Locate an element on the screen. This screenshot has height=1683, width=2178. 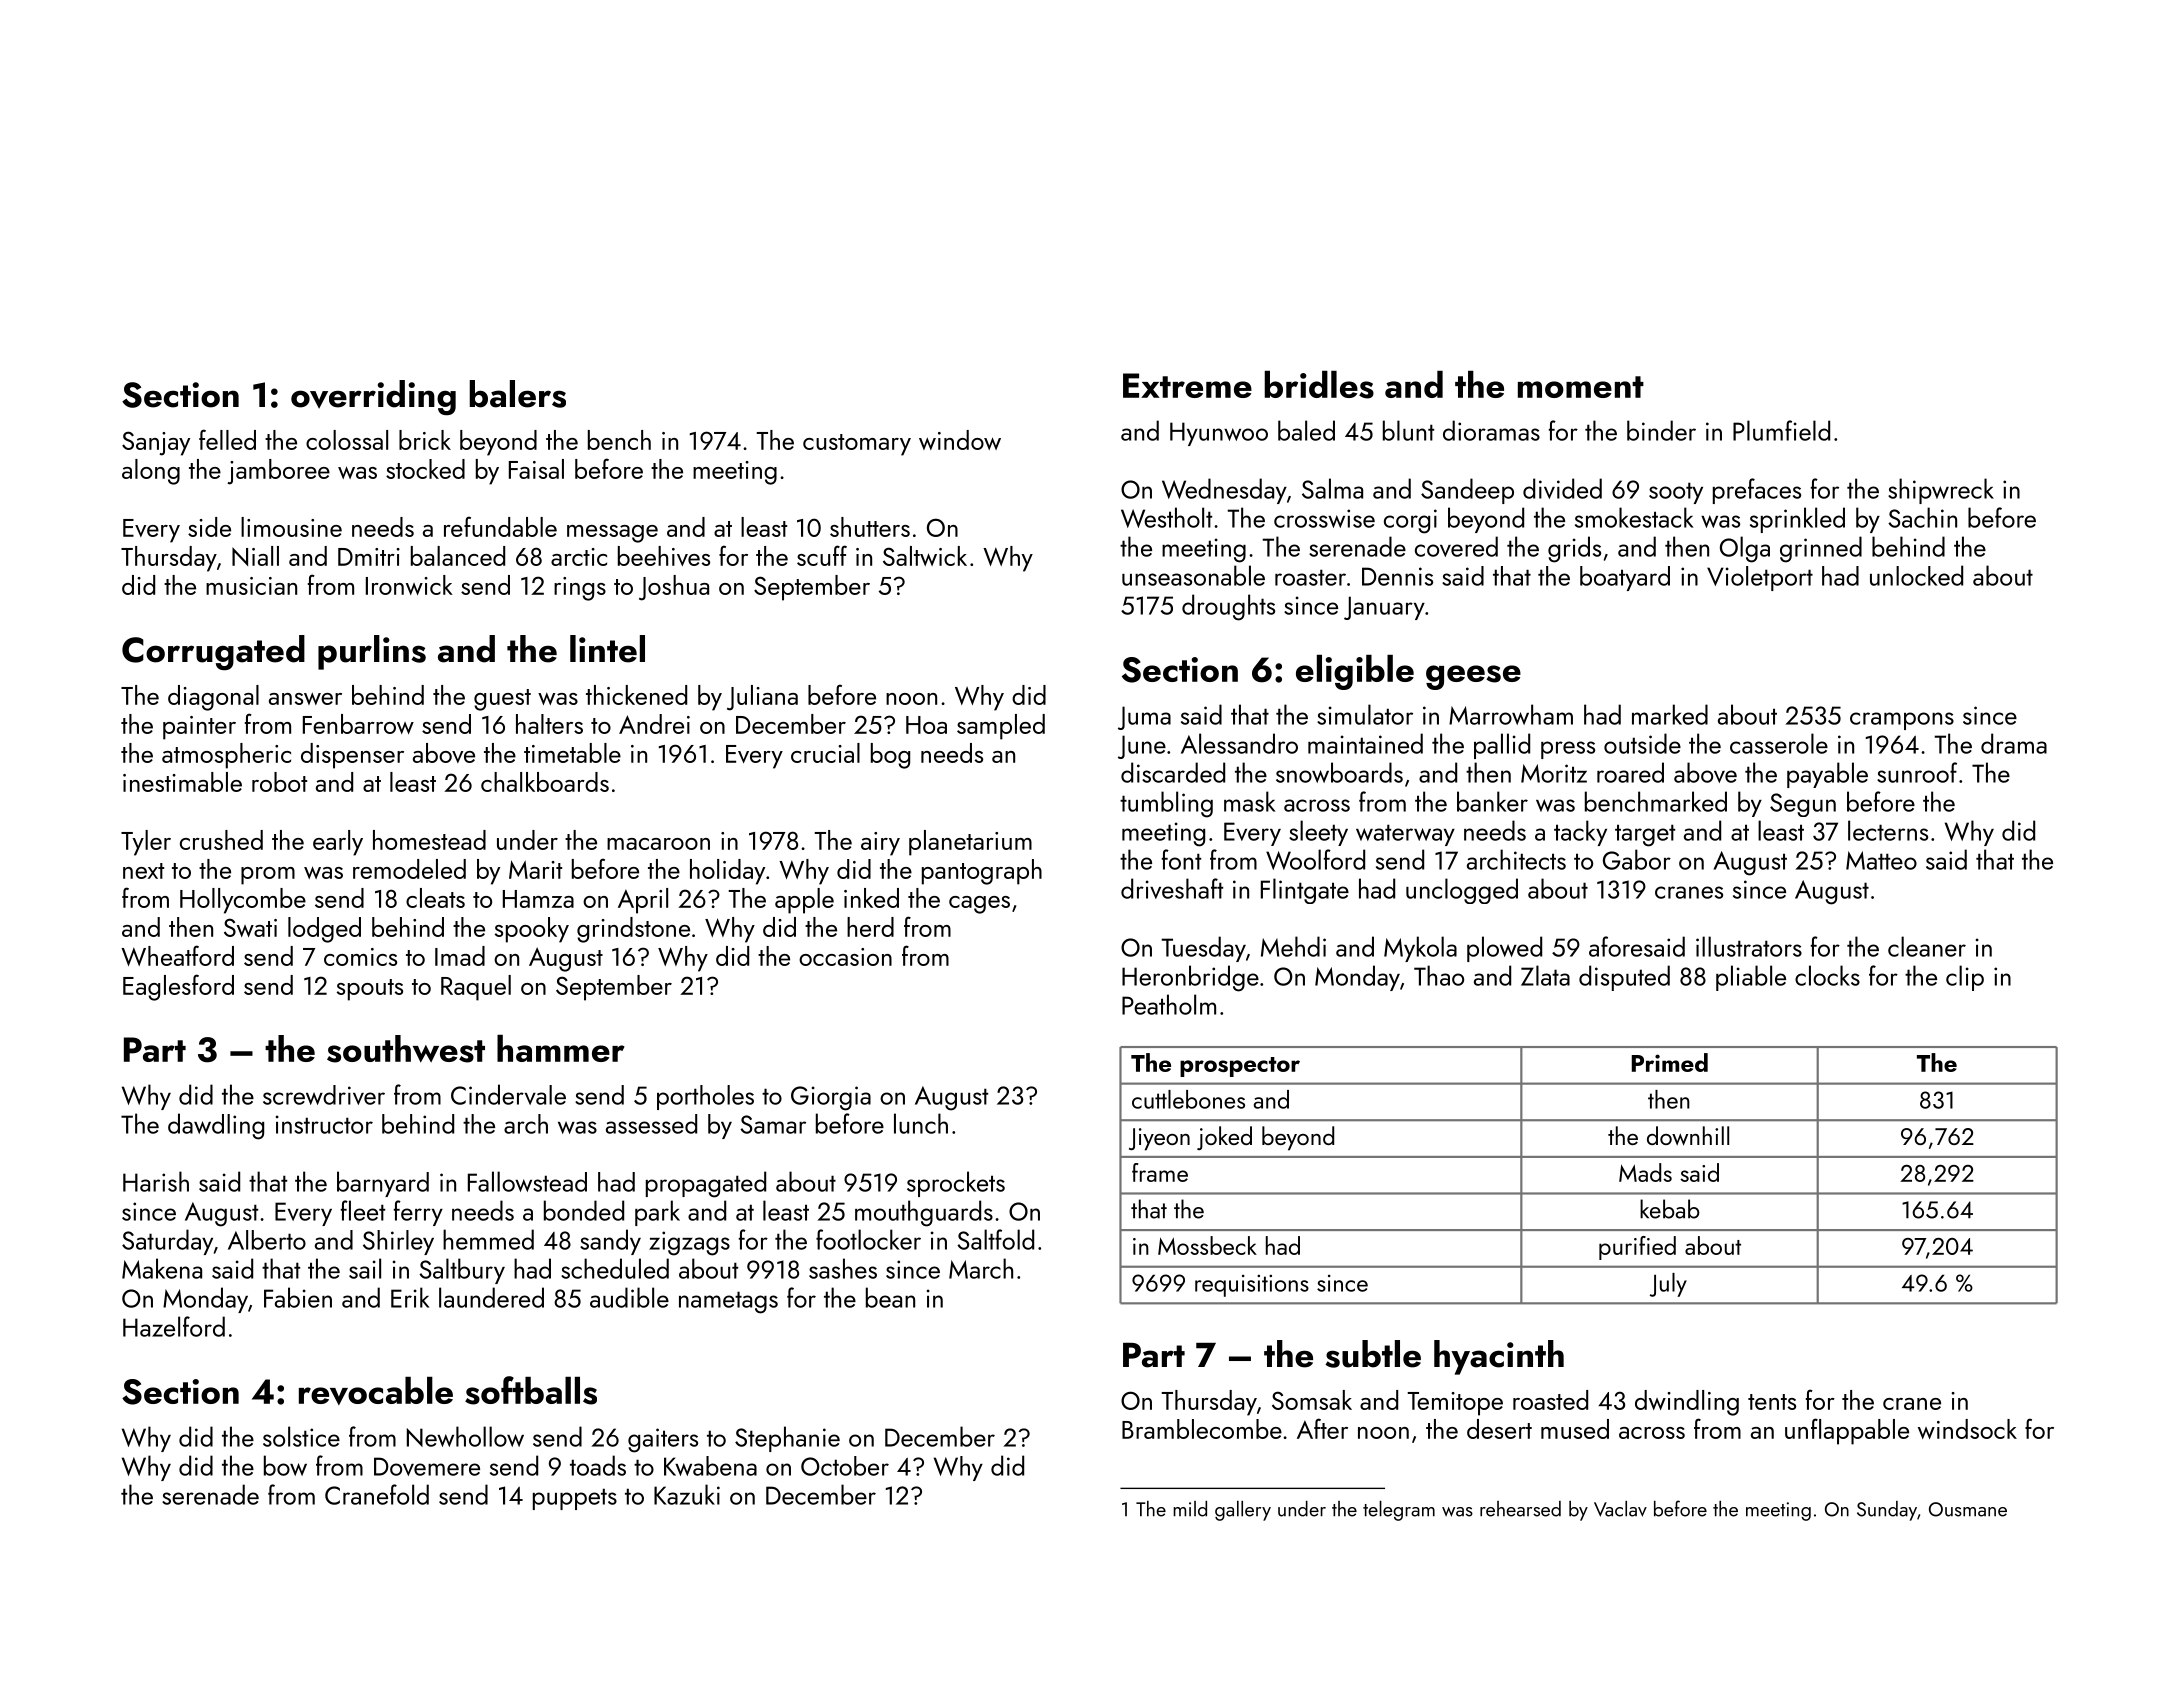
Sanjay is located at coordinates (156, 443).
